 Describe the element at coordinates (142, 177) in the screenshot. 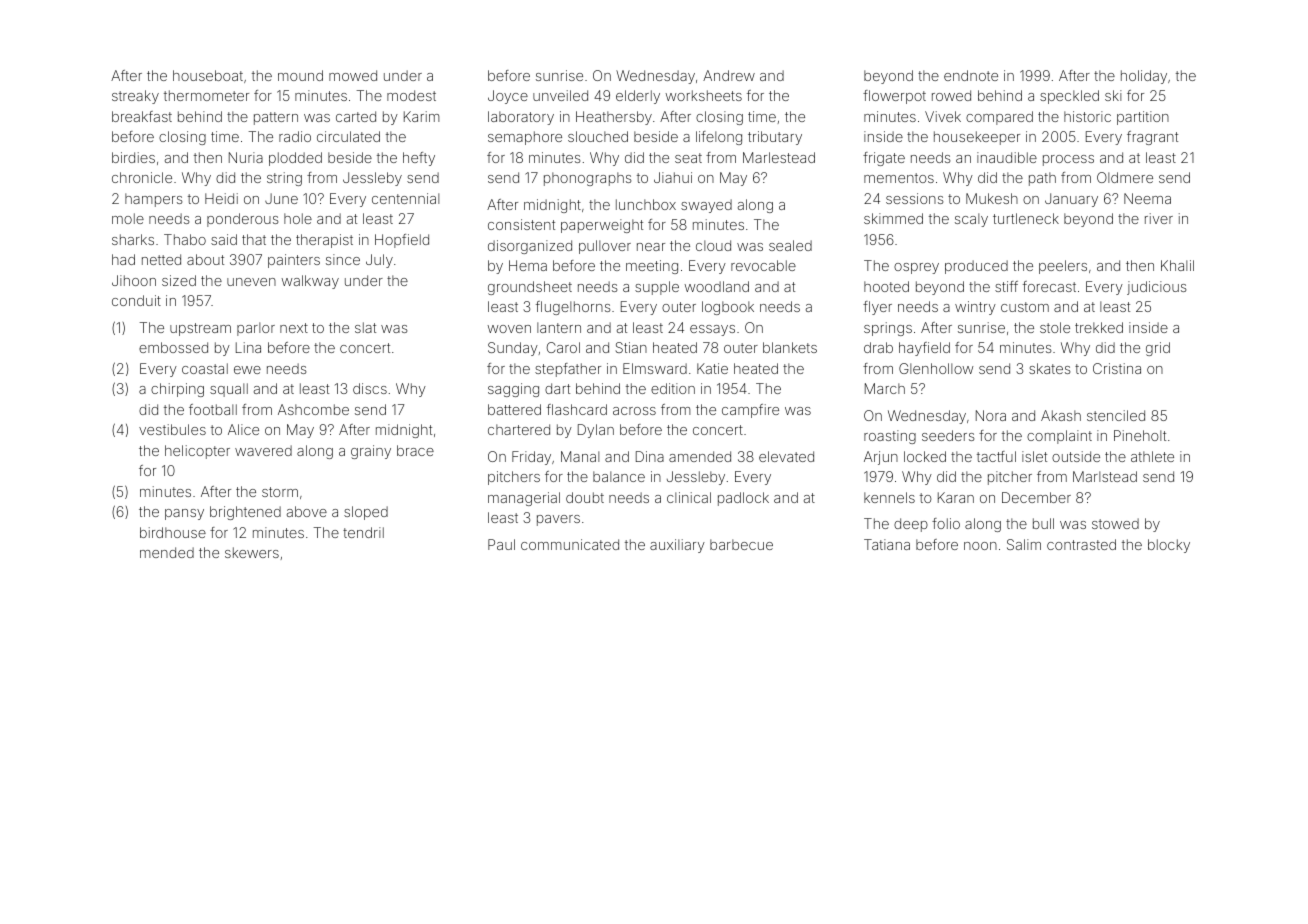

I see `chronicle` at that location.
